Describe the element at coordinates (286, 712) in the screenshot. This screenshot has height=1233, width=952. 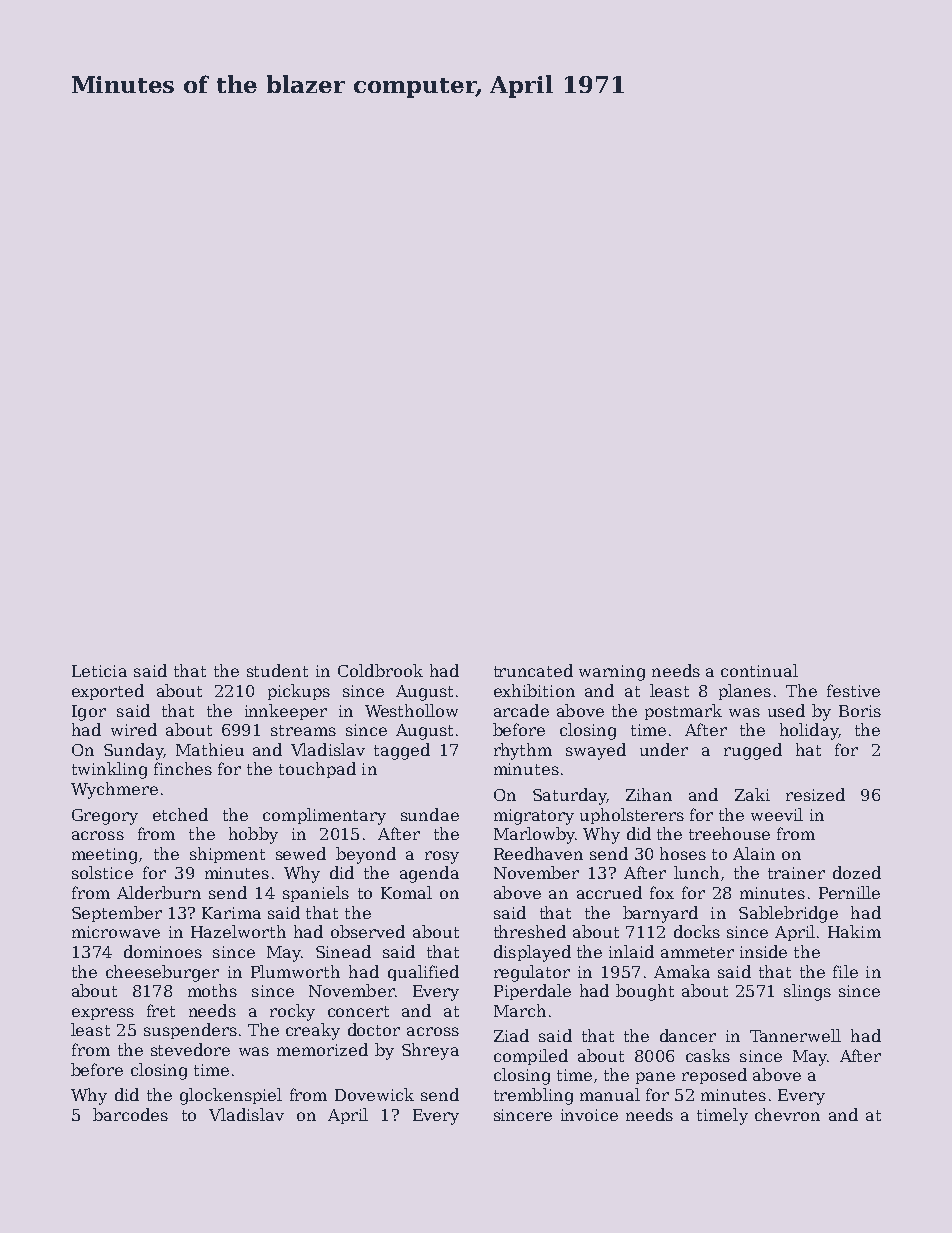
I see `innkeeper` at that location.
